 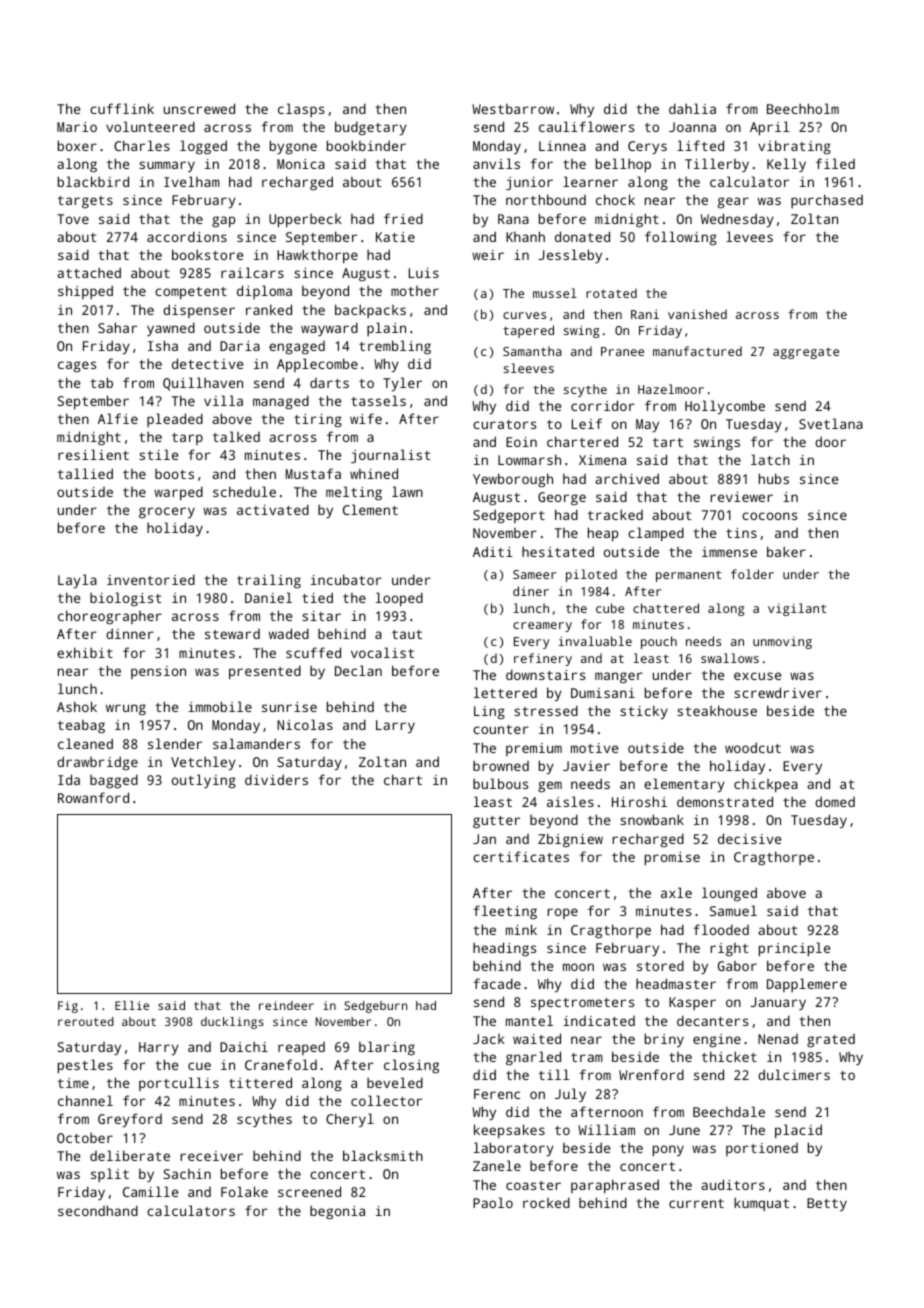 What do you see at coordinates (668, 442) in the image?
I see `tart` at bounding box center [668, 442].
